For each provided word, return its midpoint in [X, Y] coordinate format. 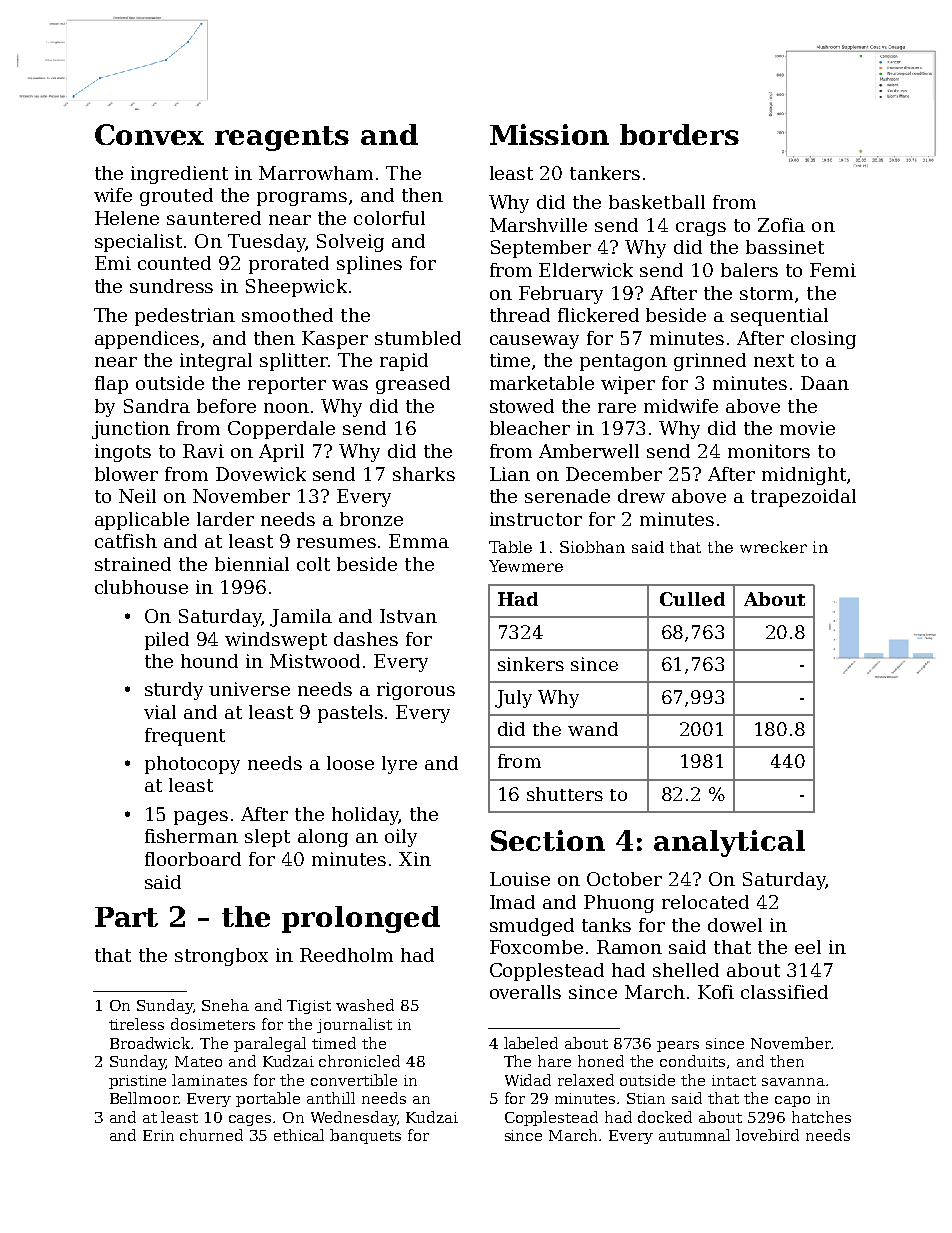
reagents [282, 138]
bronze [371, 519]
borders [679, 134]
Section [548, 840]
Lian [510, 474]
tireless [136, 1024]
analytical [729, 843]
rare [617, 408]
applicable [142, 521]
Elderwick [586, 270]
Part [126, 917]
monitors [769, 451]
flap [111, 385]
